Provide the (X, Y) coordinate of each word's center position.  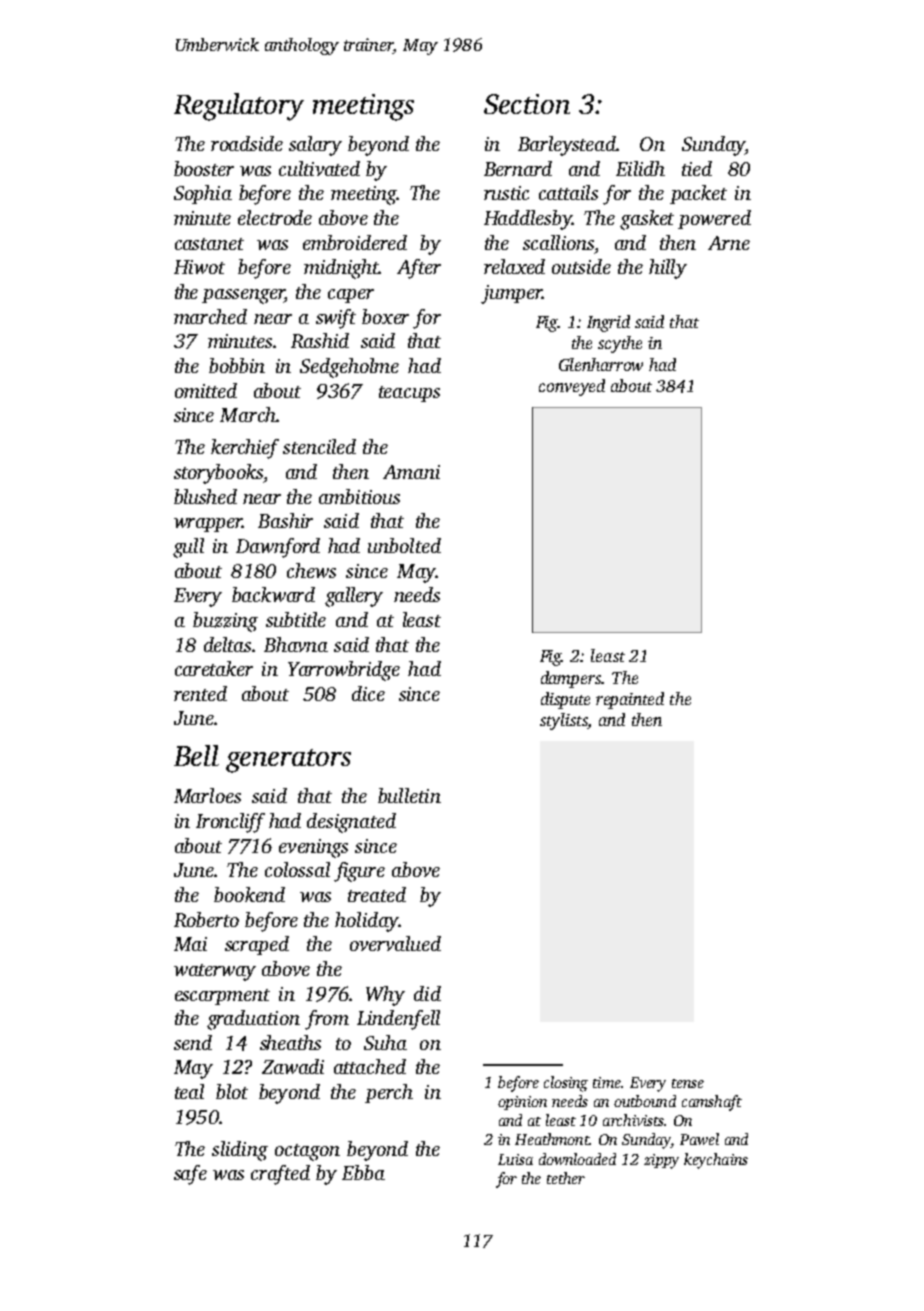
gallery (354, 597)
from (327, 1020)
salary (315, 146)
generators (288, 761)
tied (697, 168)
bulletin (409, 795)
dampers (571, 679)
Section (527, 104)
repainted (630, 700)
